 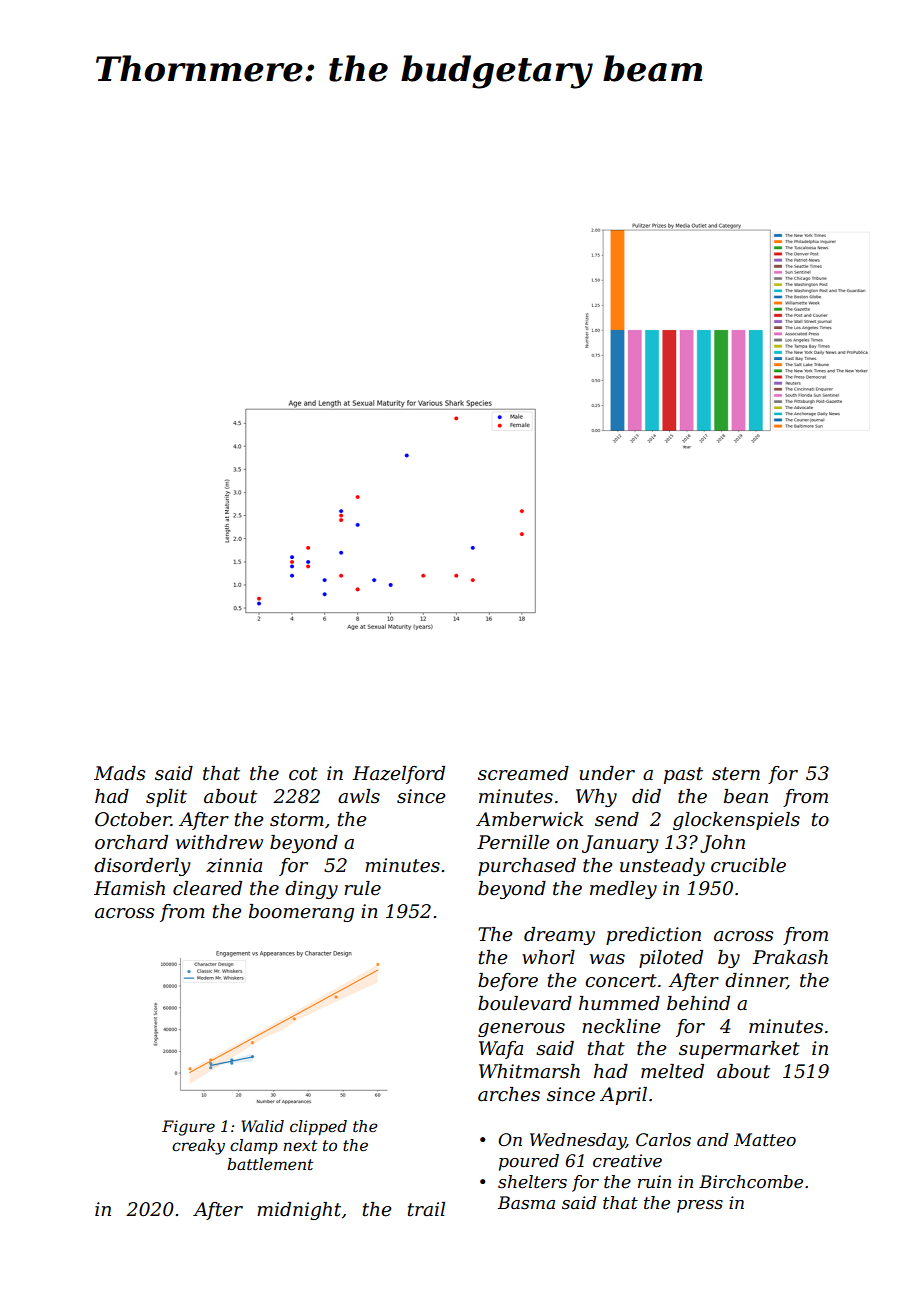 I want to click on split, so click(x=166, y=798).
